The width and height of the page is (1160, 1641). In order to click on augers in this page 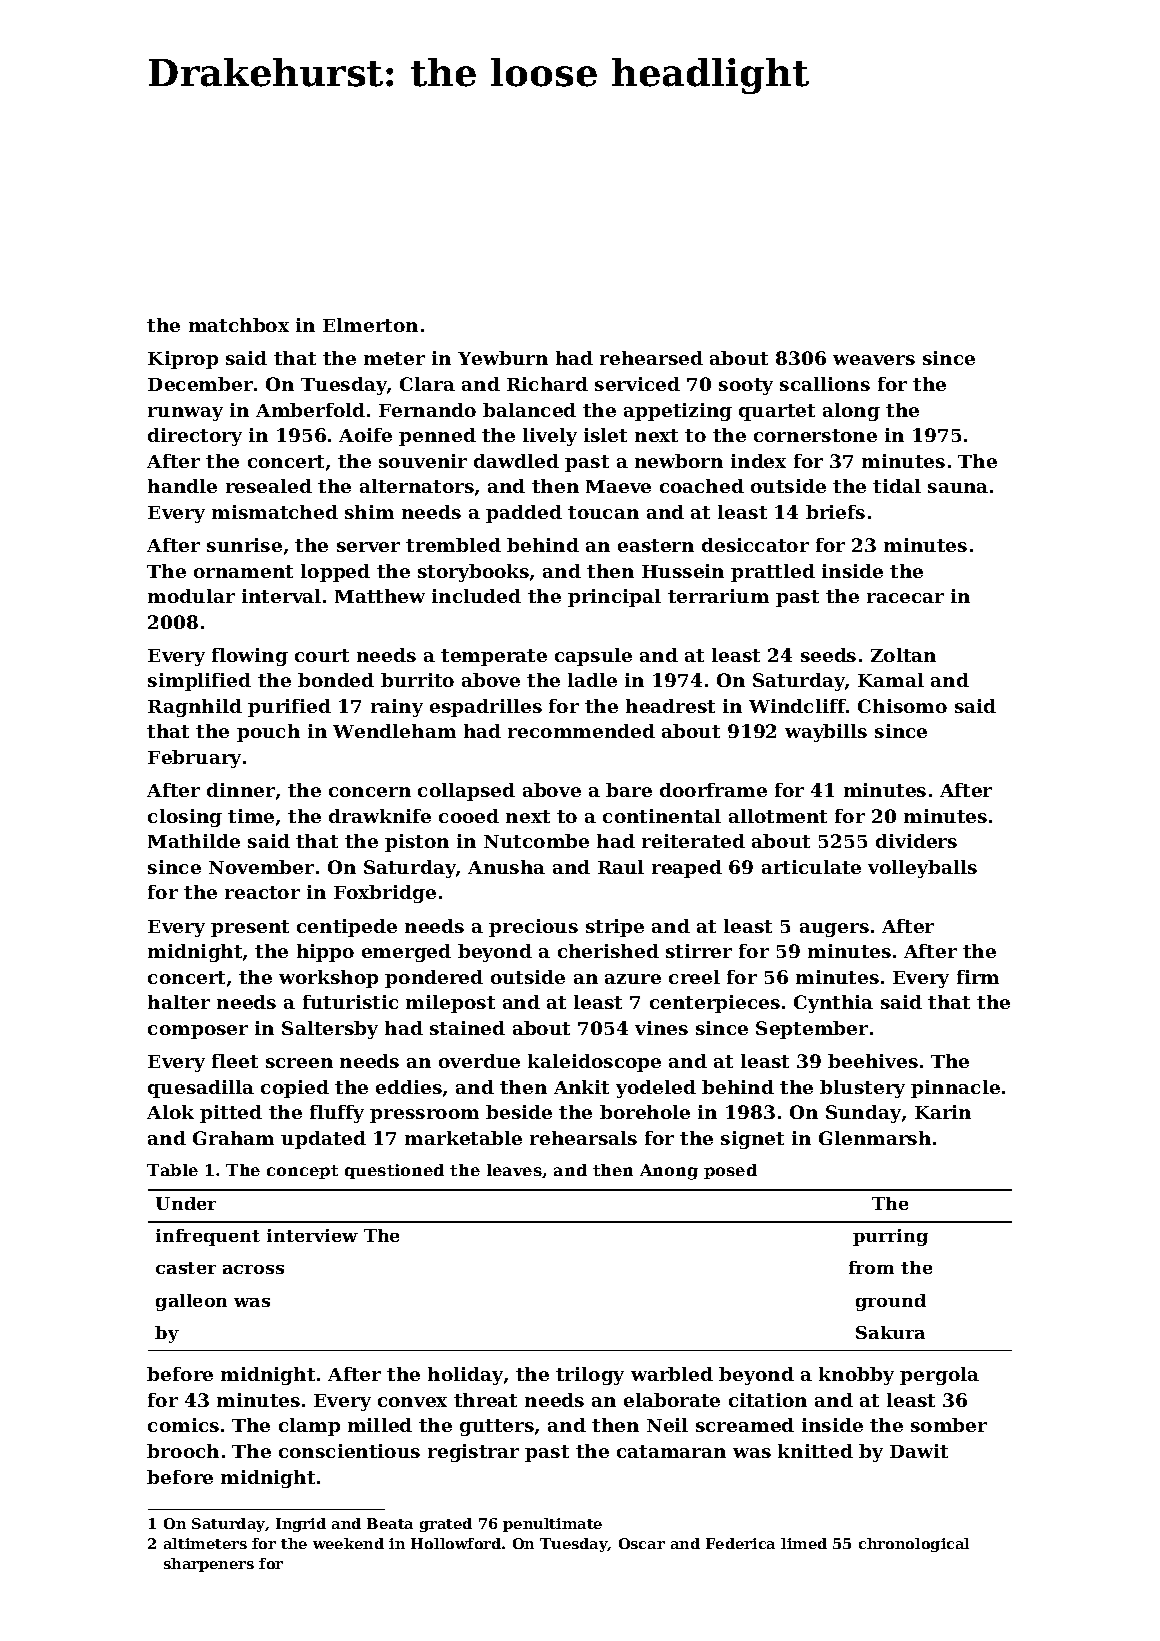, I will do `click(834, 930)`.
